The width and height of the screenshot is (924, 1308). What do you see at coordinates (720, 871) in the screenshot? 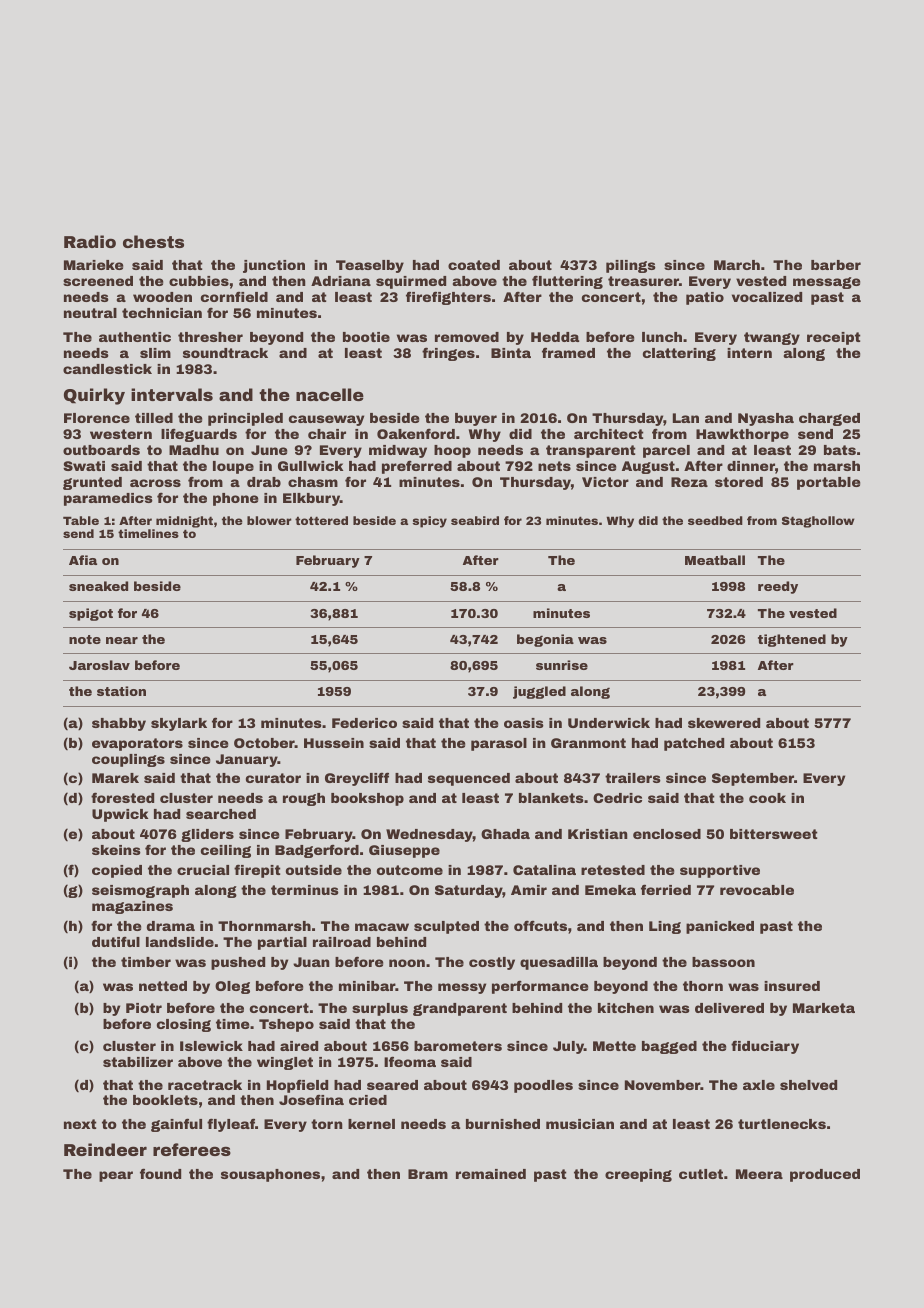
I see `supportive` at bounding box center [720, 871].
